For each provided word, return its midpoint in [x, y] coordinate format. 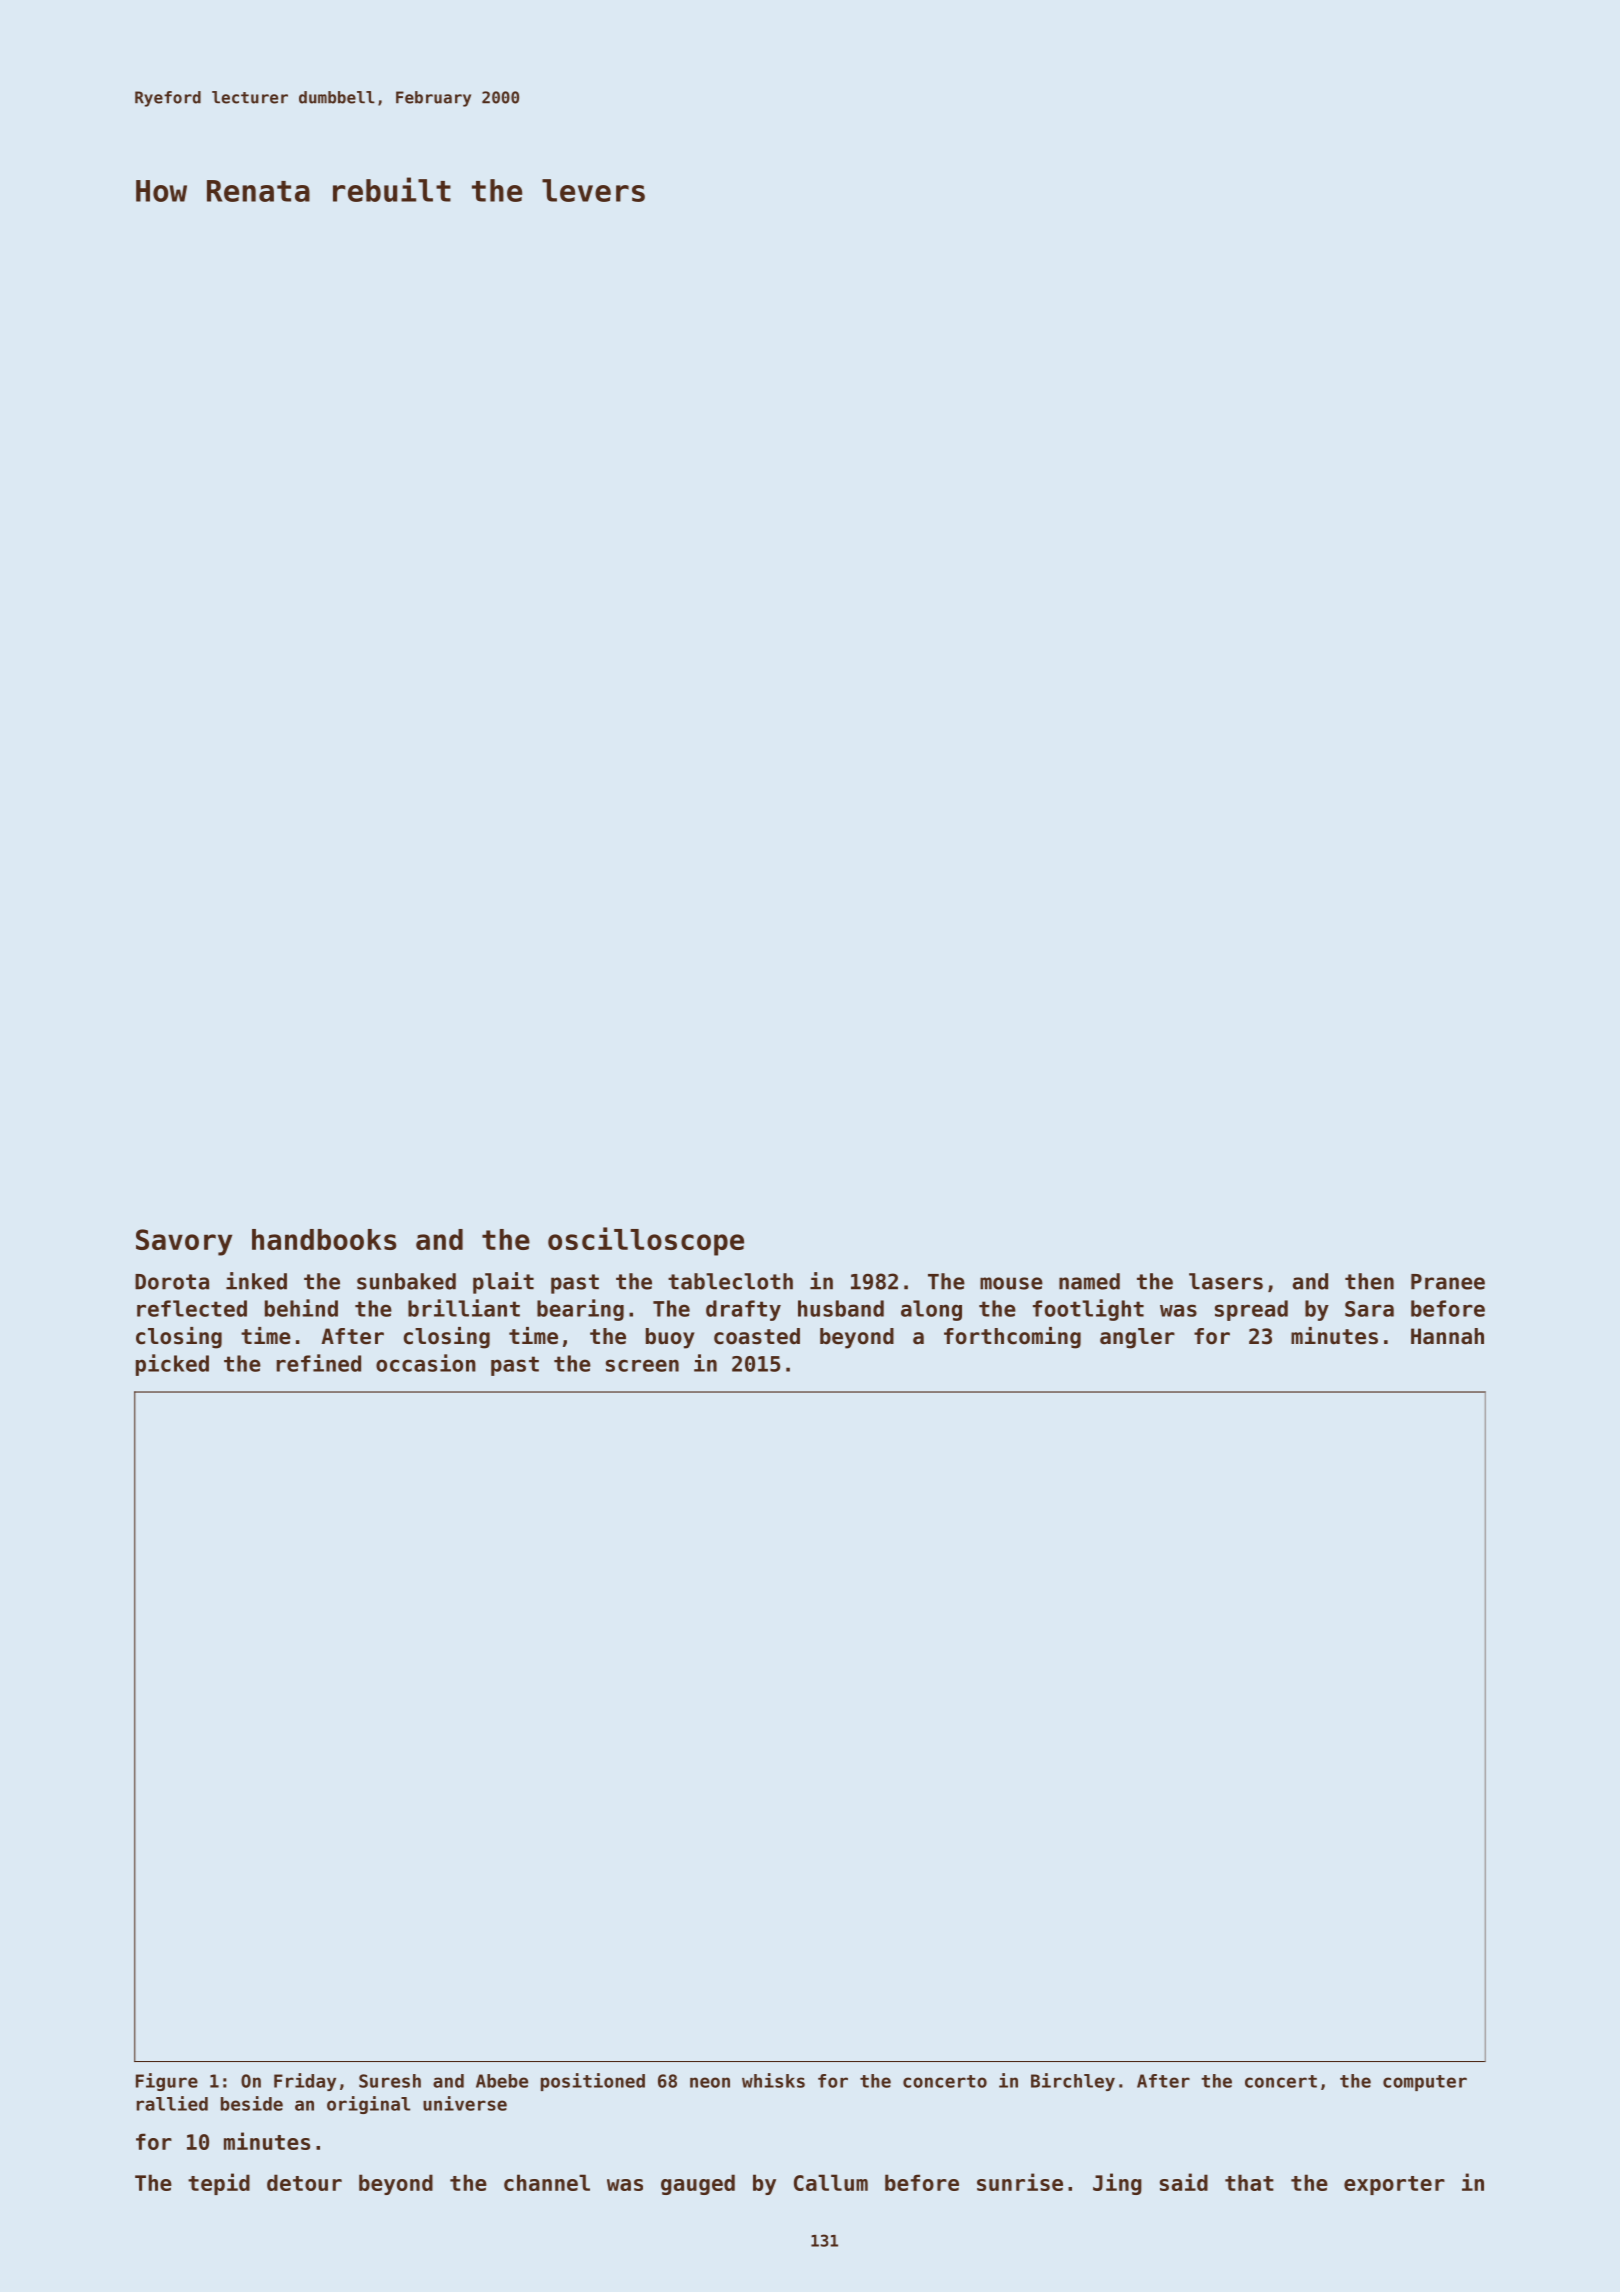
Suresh [390, 2081]
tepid [219, 2184]
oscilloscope [646, 1241]
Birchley [1073, 2082]
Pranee [1448, 1282]
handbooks [324, 1239]
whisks [773, 2080]
